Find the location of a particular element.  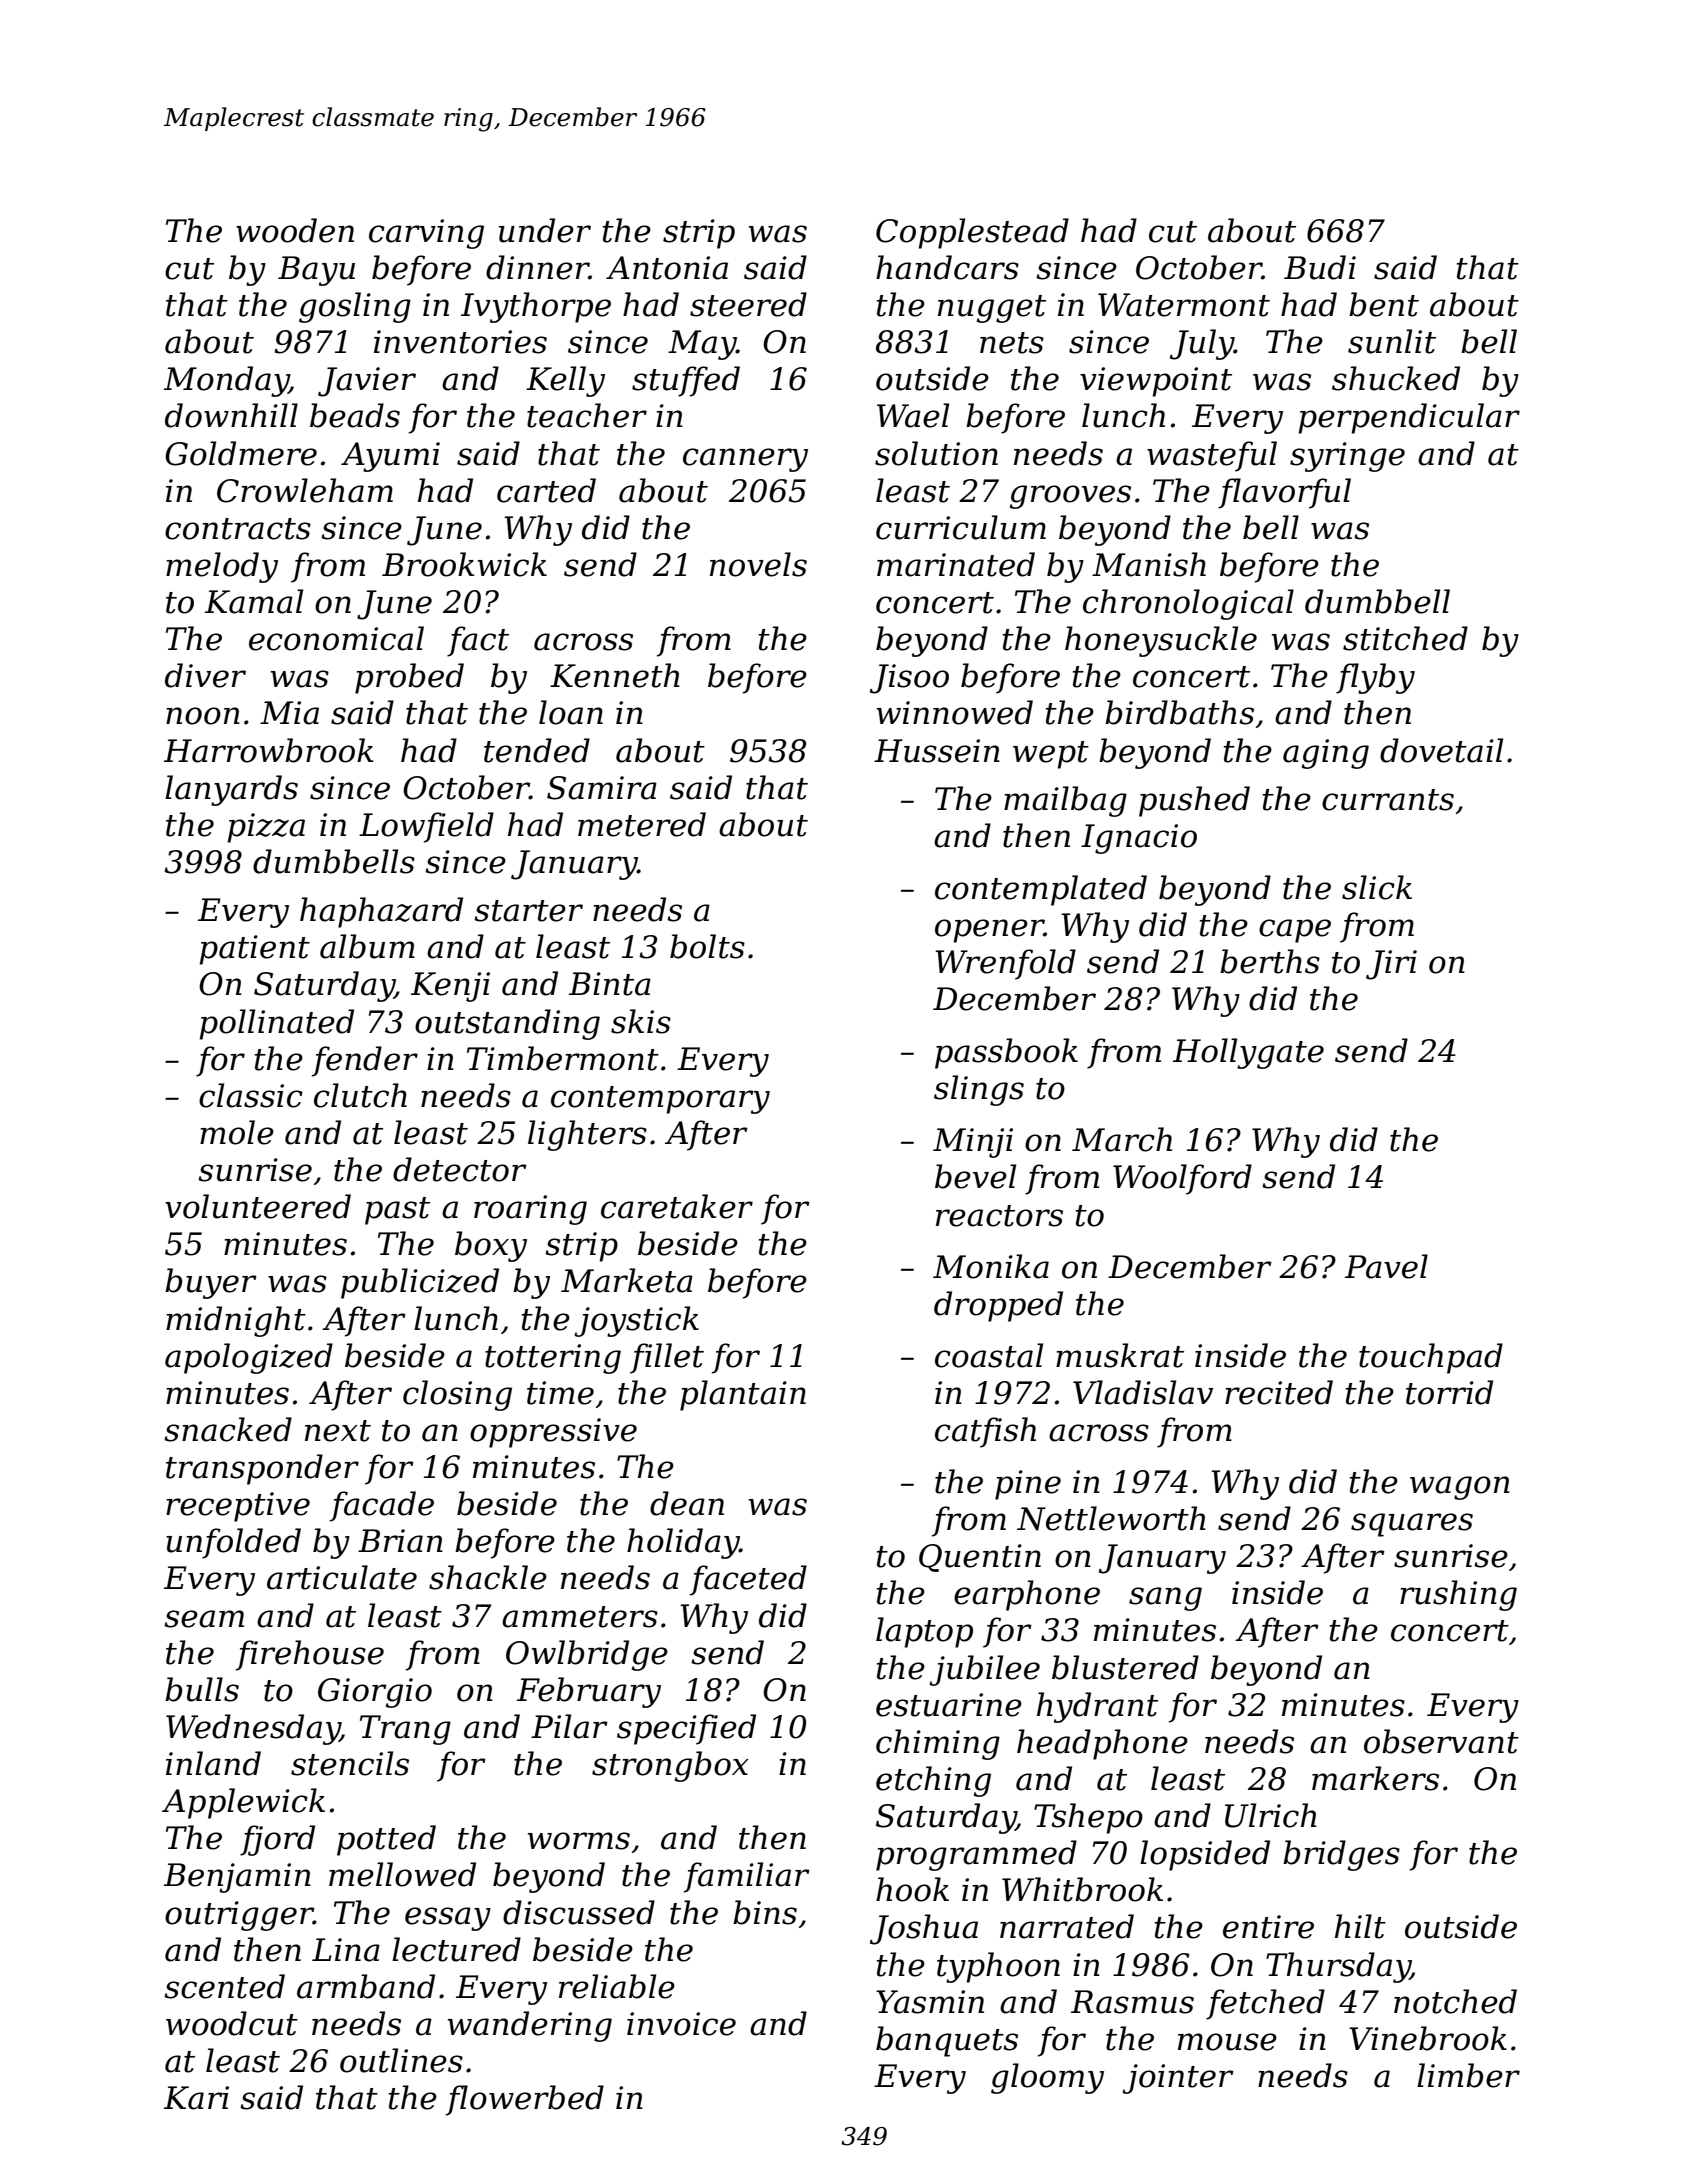

nets is located at coordinates (1012, 343).
